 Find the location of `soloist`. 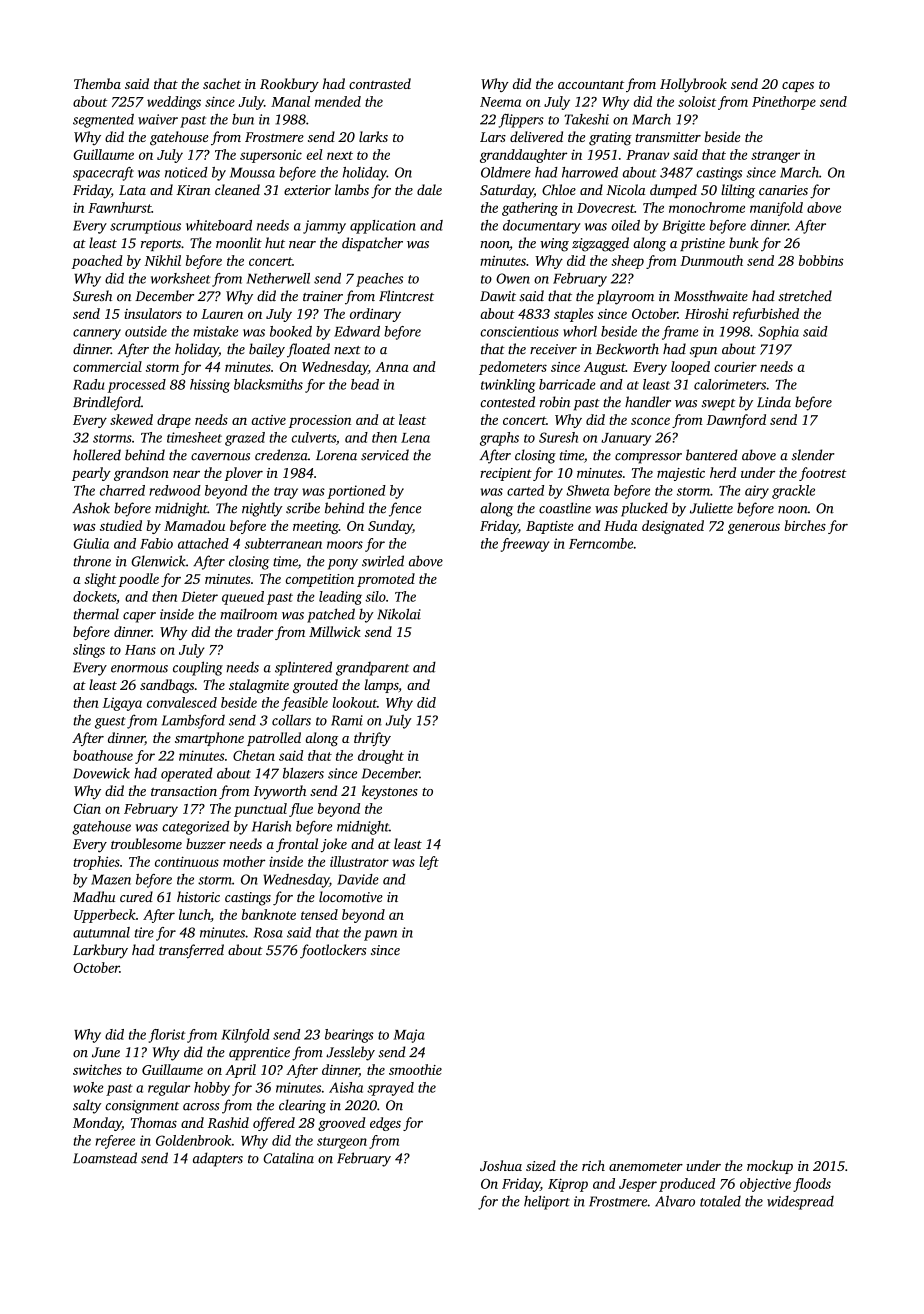

soloist is located at coordinates (697, 101).
